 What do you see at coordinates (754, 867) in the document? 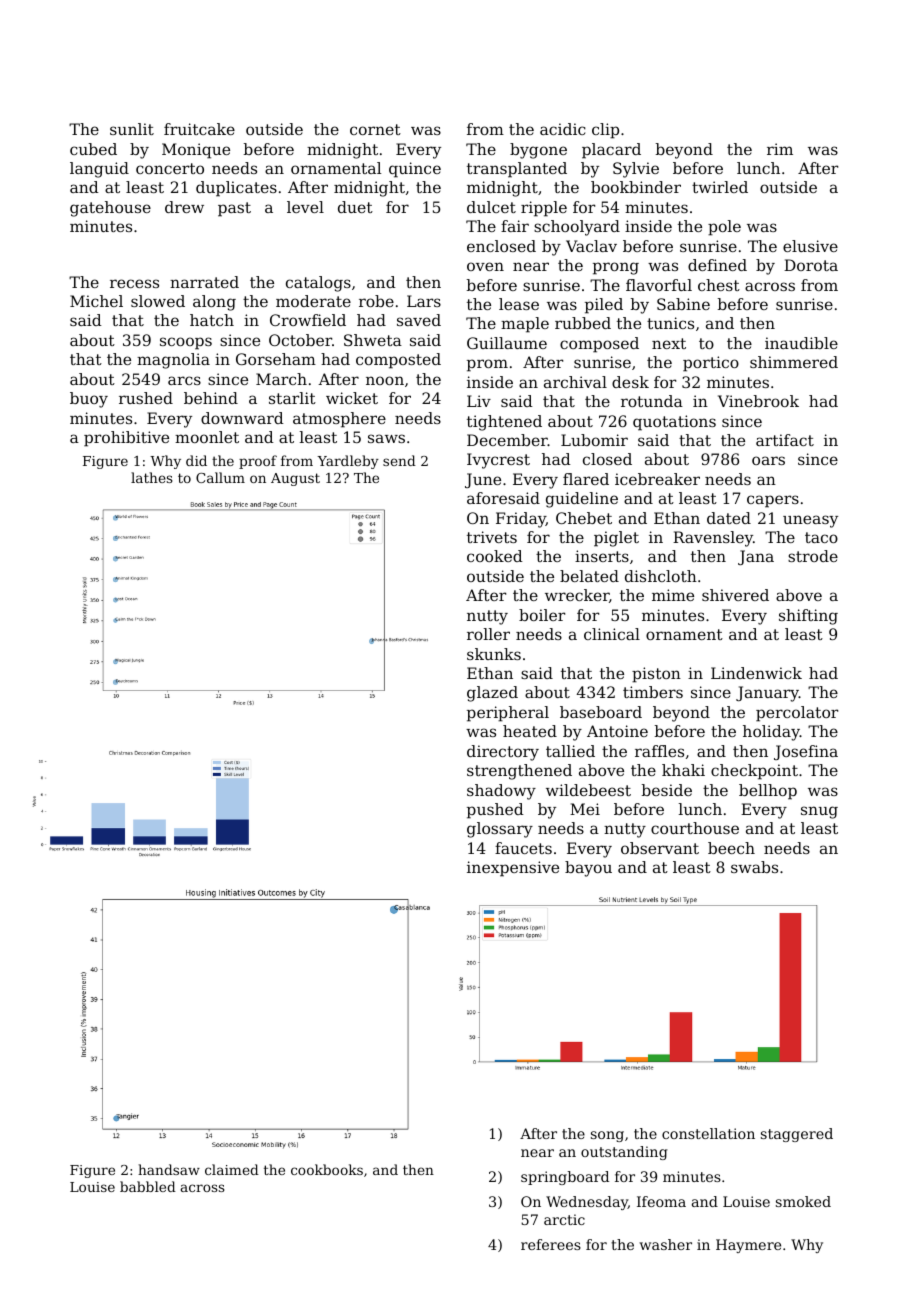
I see `swabs` at bounding box center [754, 867].
